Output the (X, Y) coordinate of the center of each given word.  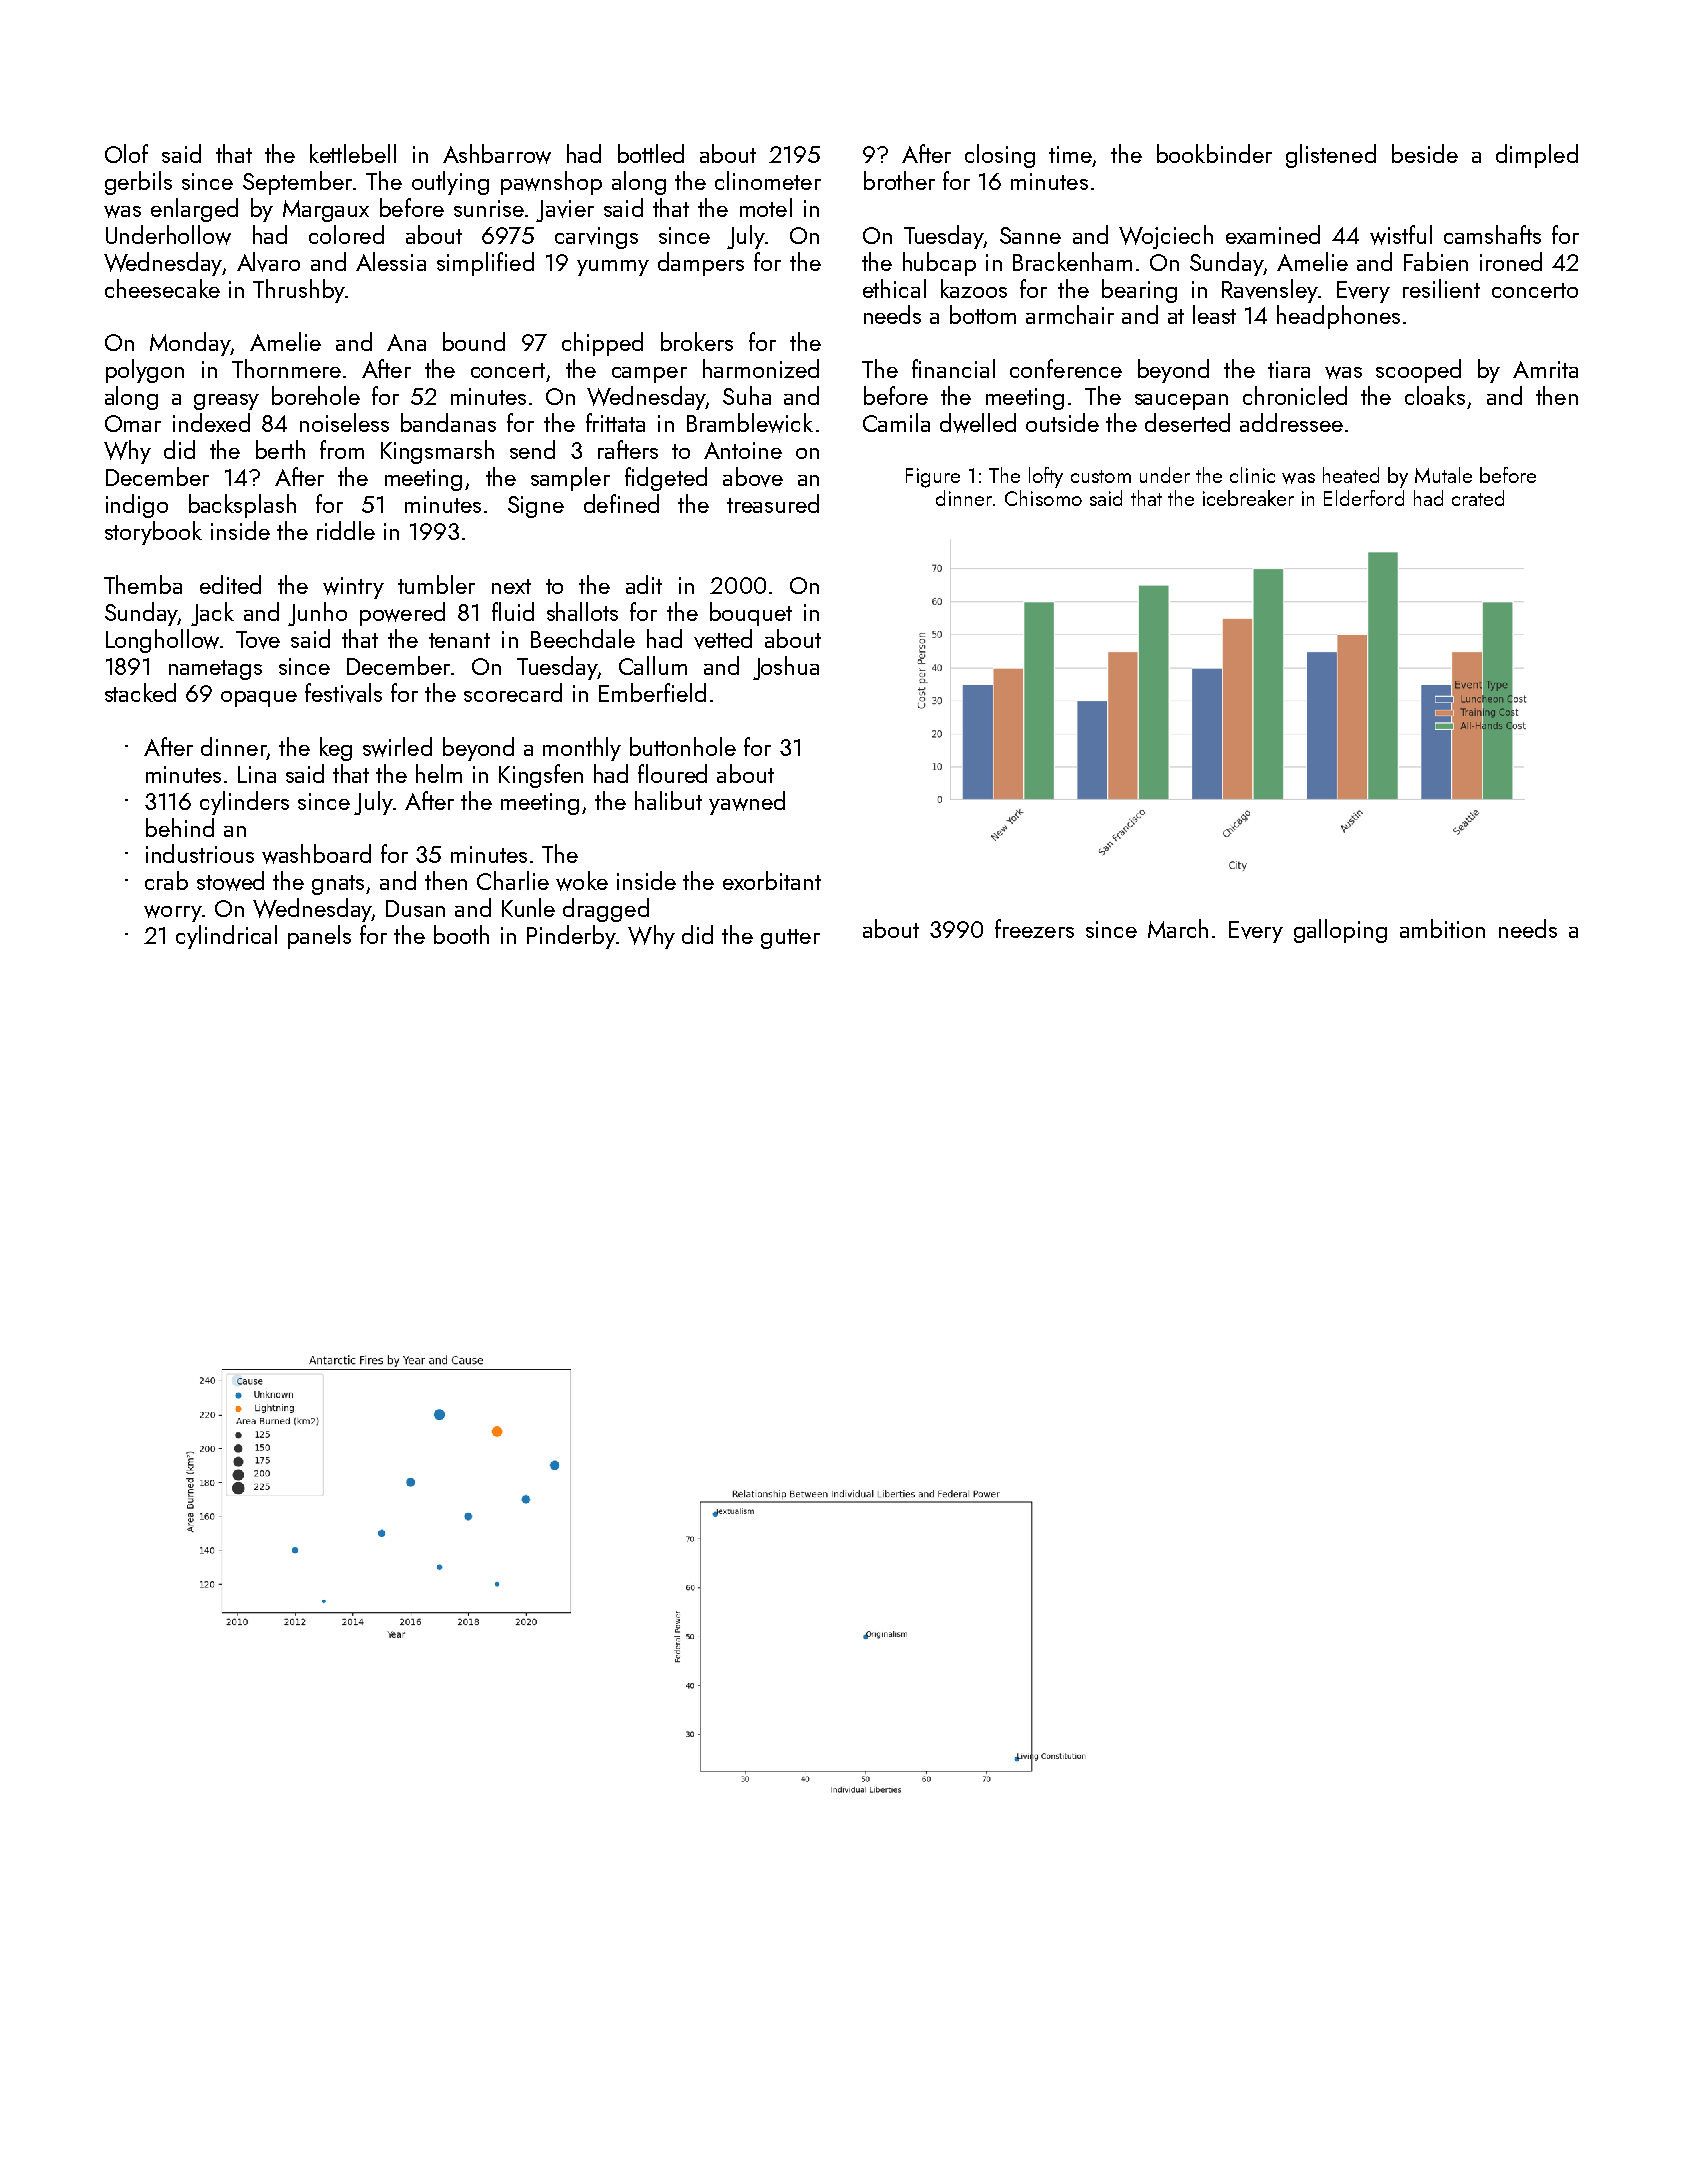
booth (461, 934)
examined (1273, 234)
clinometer (768, 180)
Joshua (786, 668)
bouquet (751, 614)
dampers (701, 264)
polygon (145, 371)
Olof (126, 153)
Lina (257, 774)
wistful (1401, 235)
